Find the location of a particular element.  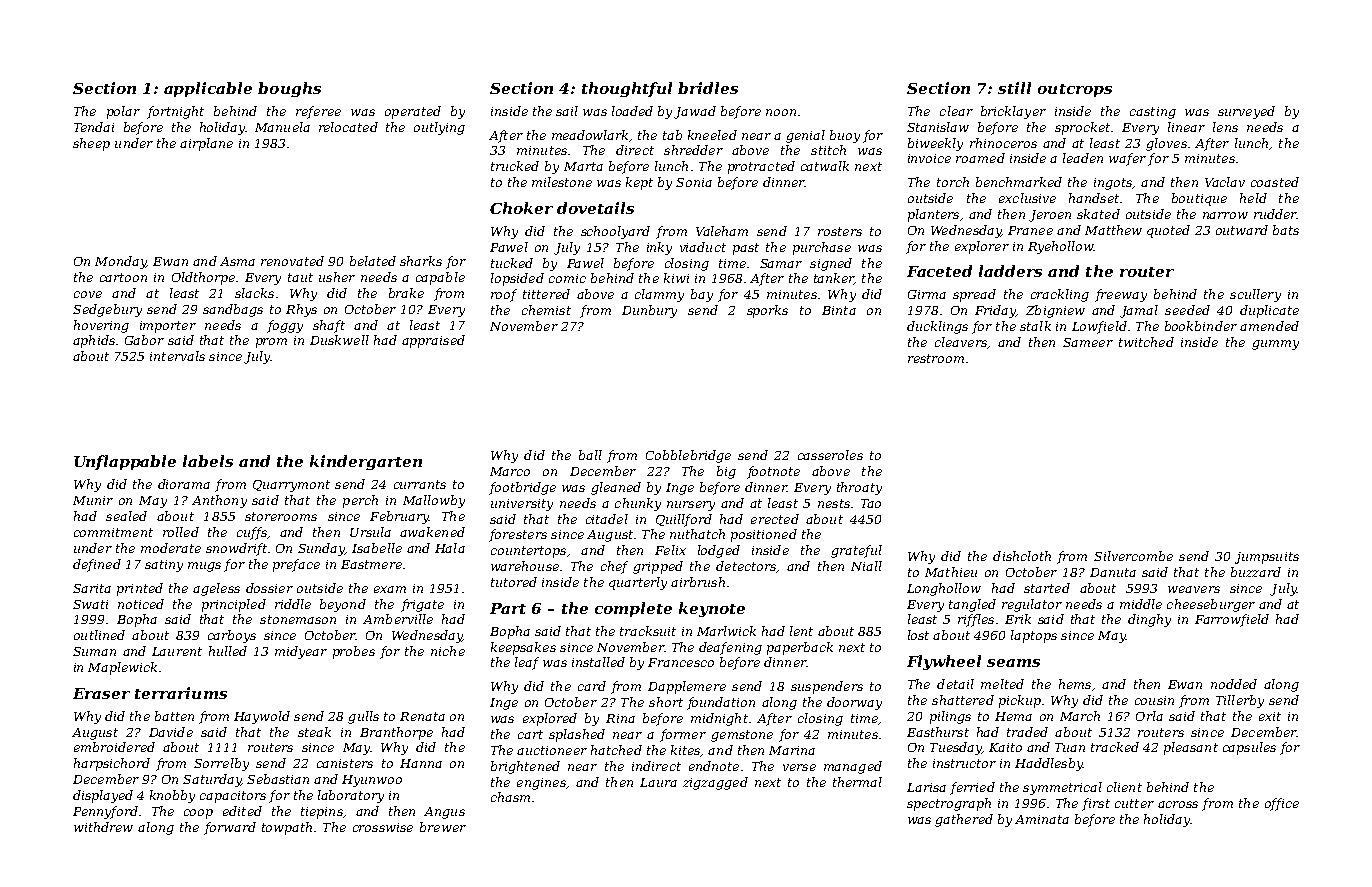

embroidered is located at coordinates (114, 747).
